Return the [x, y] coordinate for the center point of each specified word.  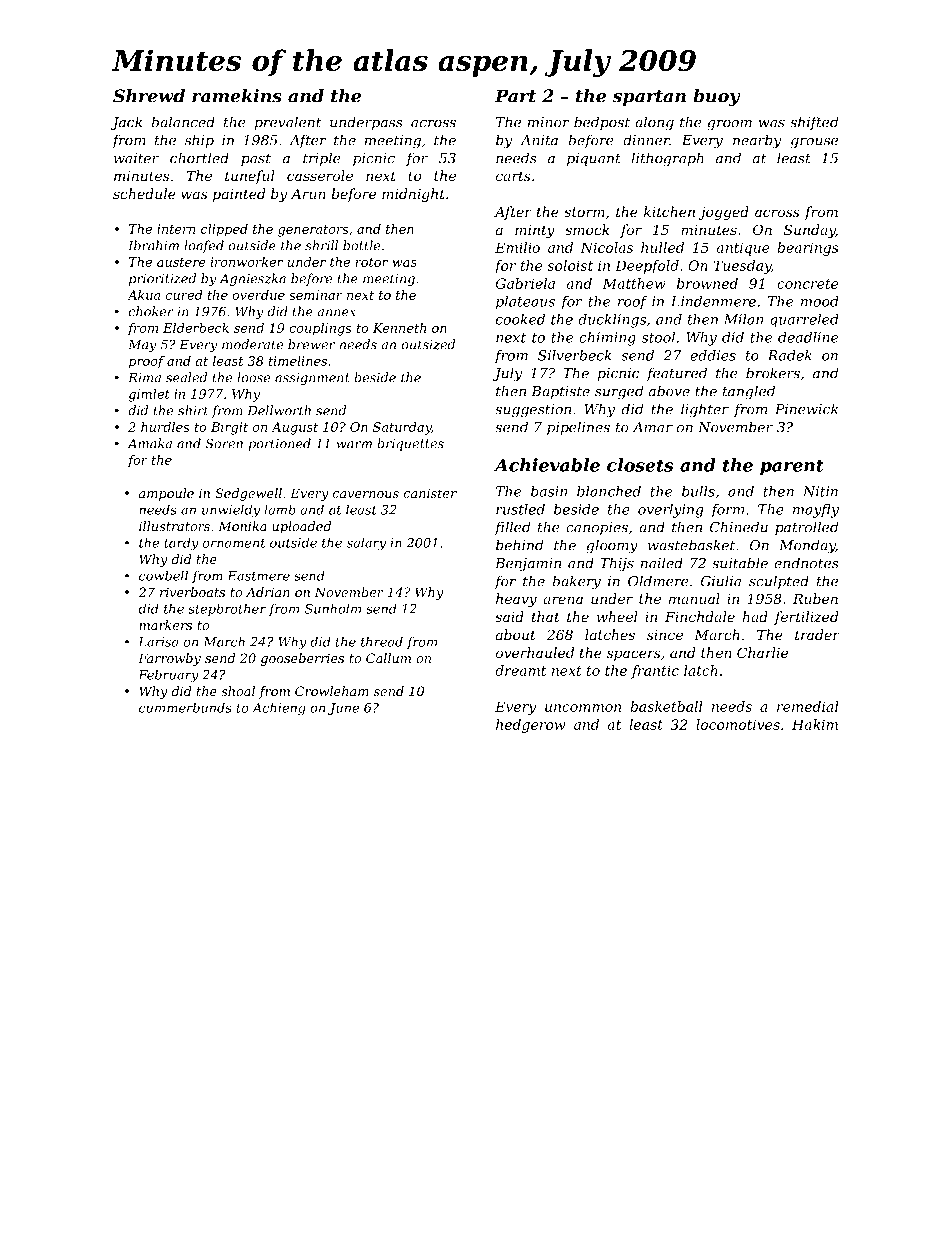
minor [549, 122]
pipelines [578, 428]
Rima [144, 378]
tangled [749, 392]
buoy [716, 97]
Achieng [279, 709]
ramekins [237, 96]
